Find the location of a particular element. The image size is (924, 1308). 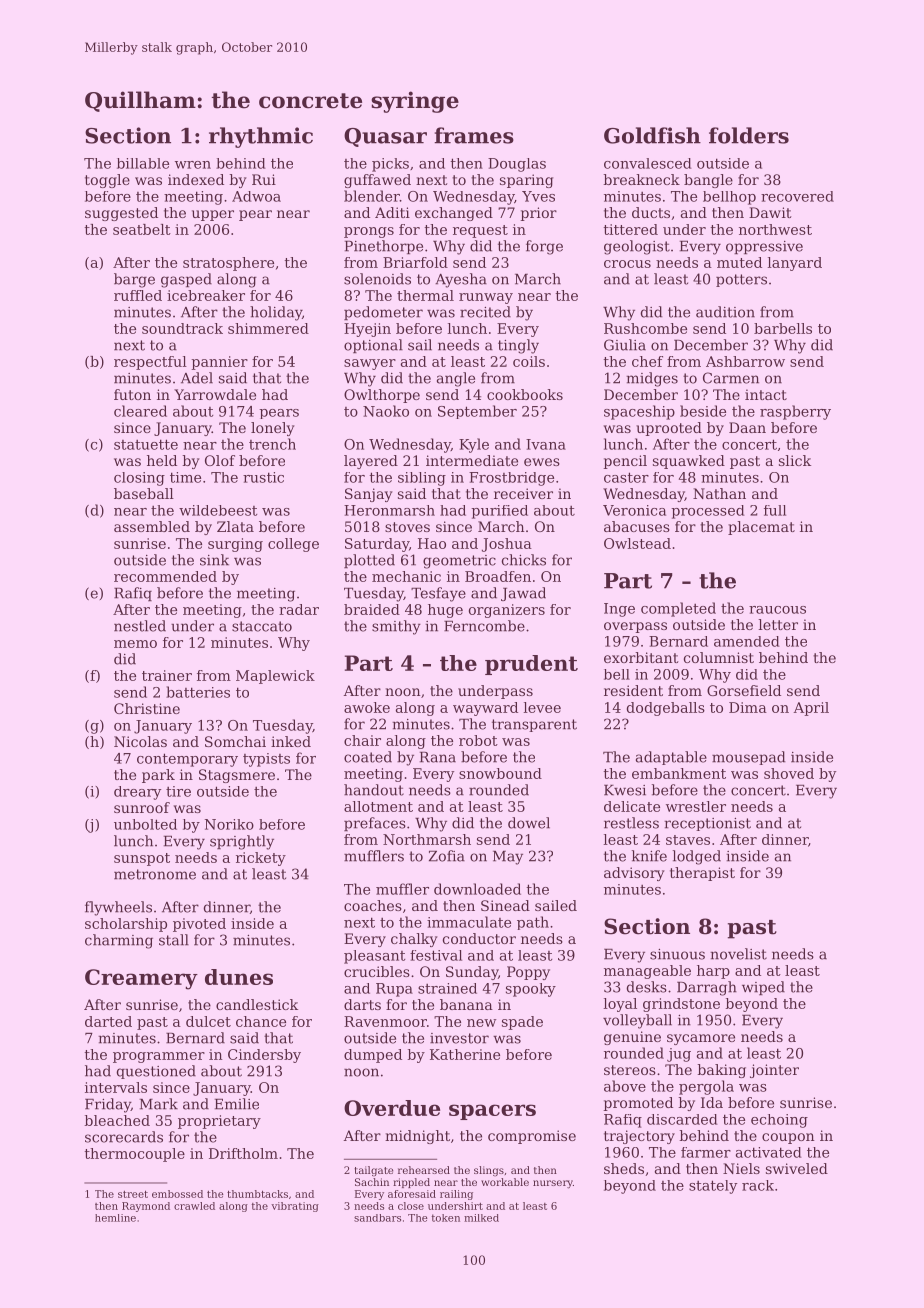

rhythmic is located at coordinates (261, 137).
